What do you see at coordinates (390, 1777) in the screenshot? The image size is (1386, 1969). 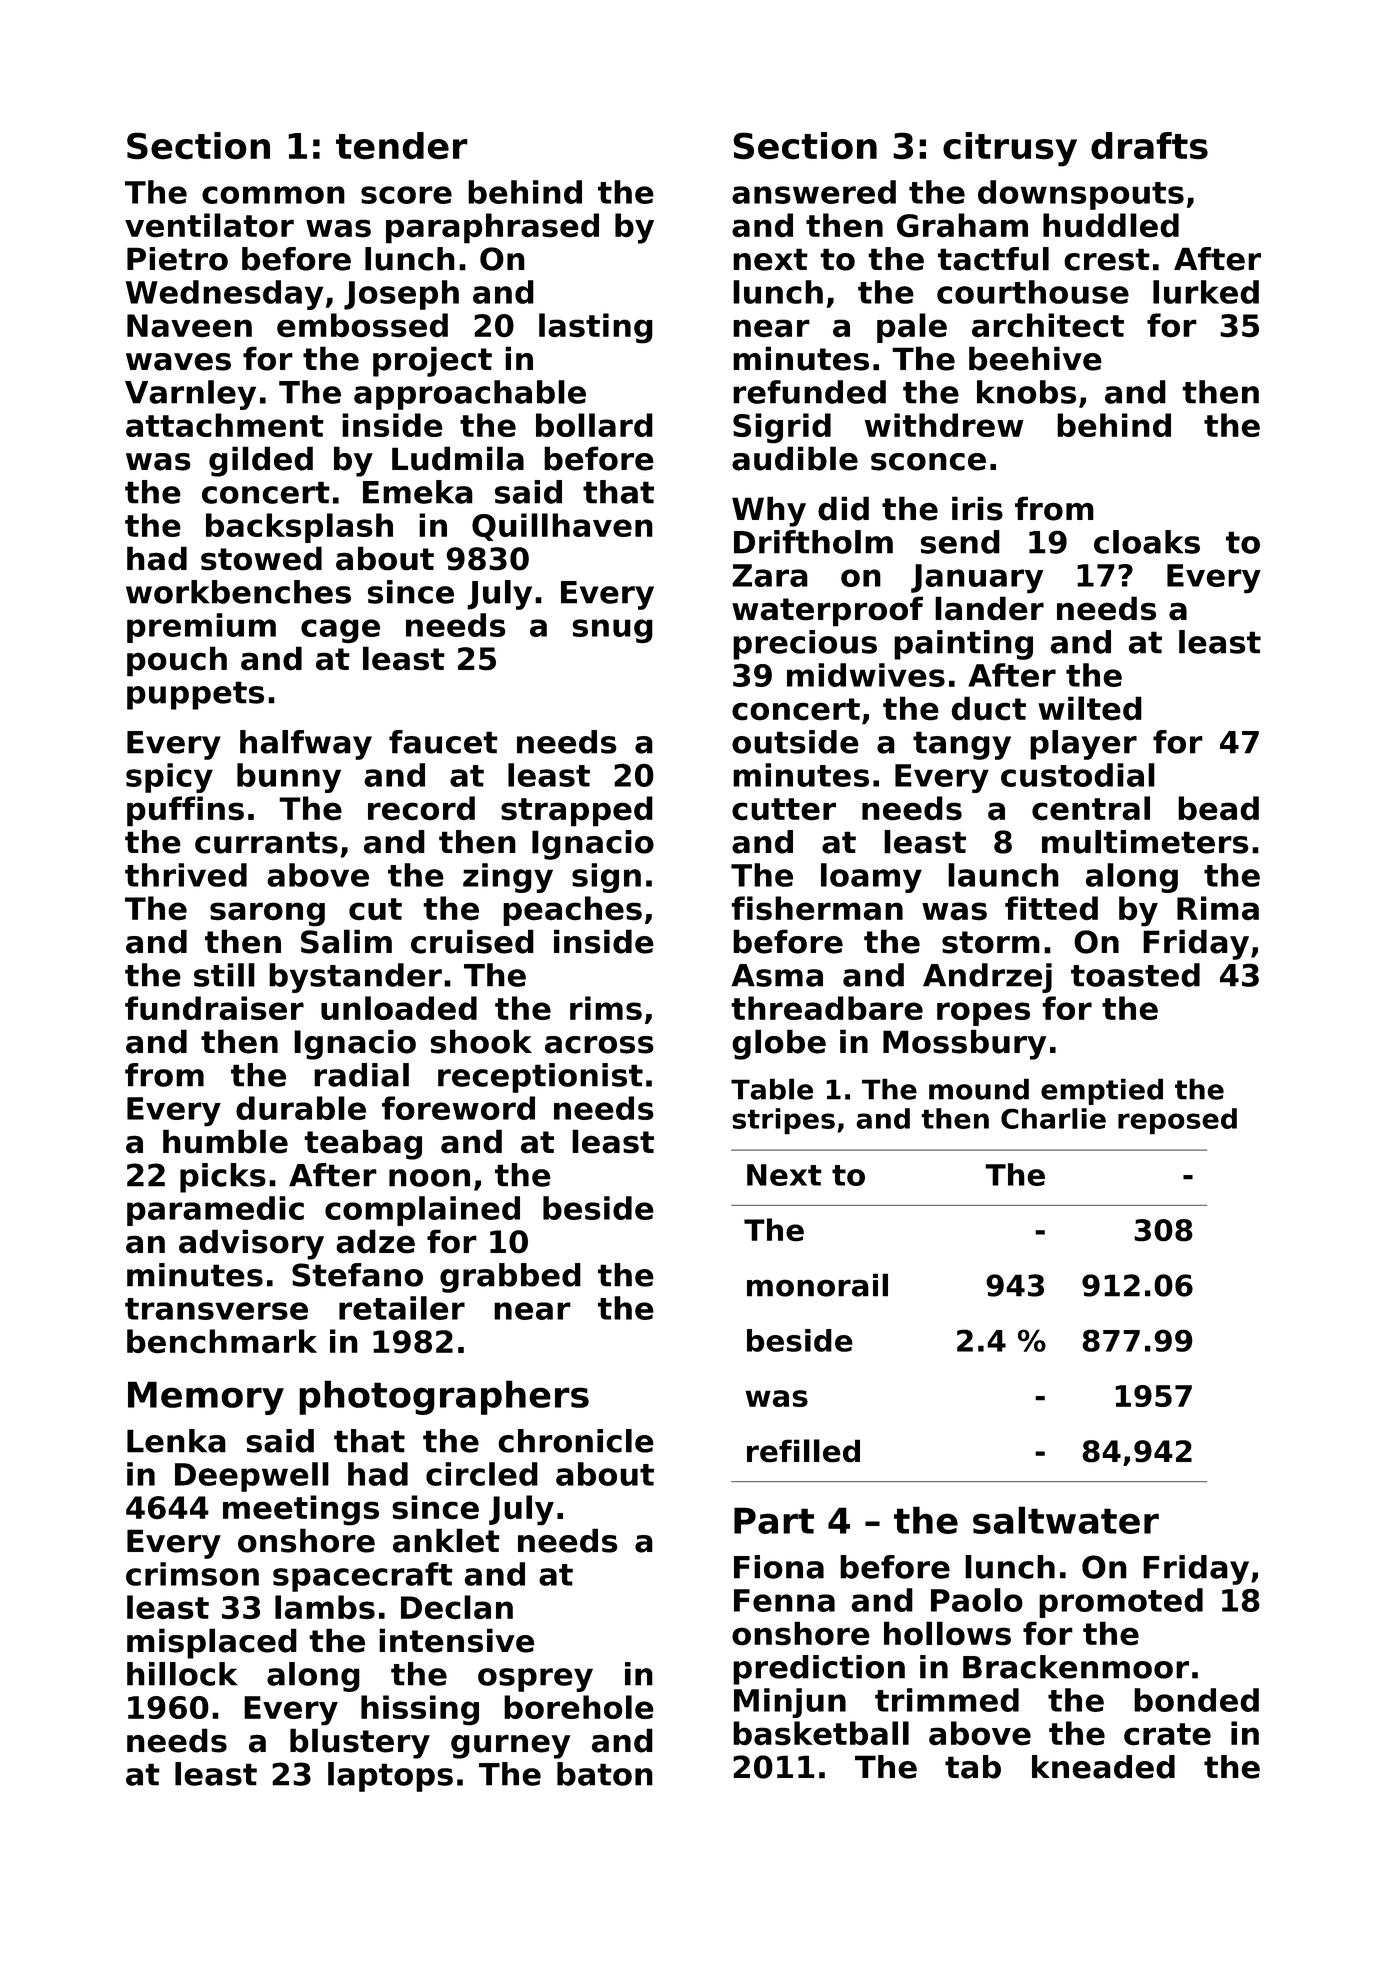 I see `laptops` at bounding box center [390, 1777].
